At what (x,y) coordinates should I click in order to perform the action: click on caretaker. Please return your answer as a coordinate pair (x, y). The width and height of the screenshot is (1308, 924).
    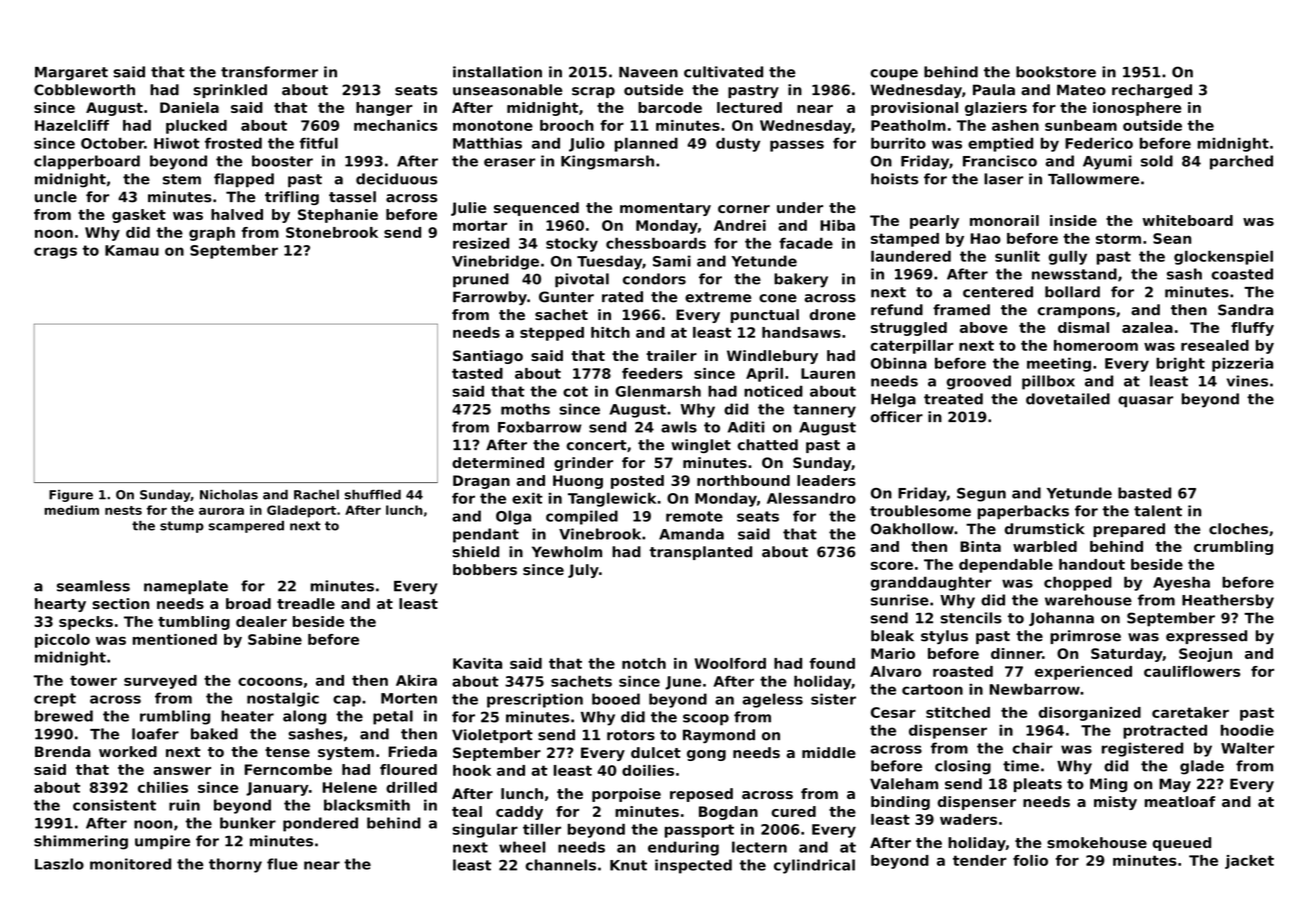
    Looking at the image, I should click on (1190, 712).
